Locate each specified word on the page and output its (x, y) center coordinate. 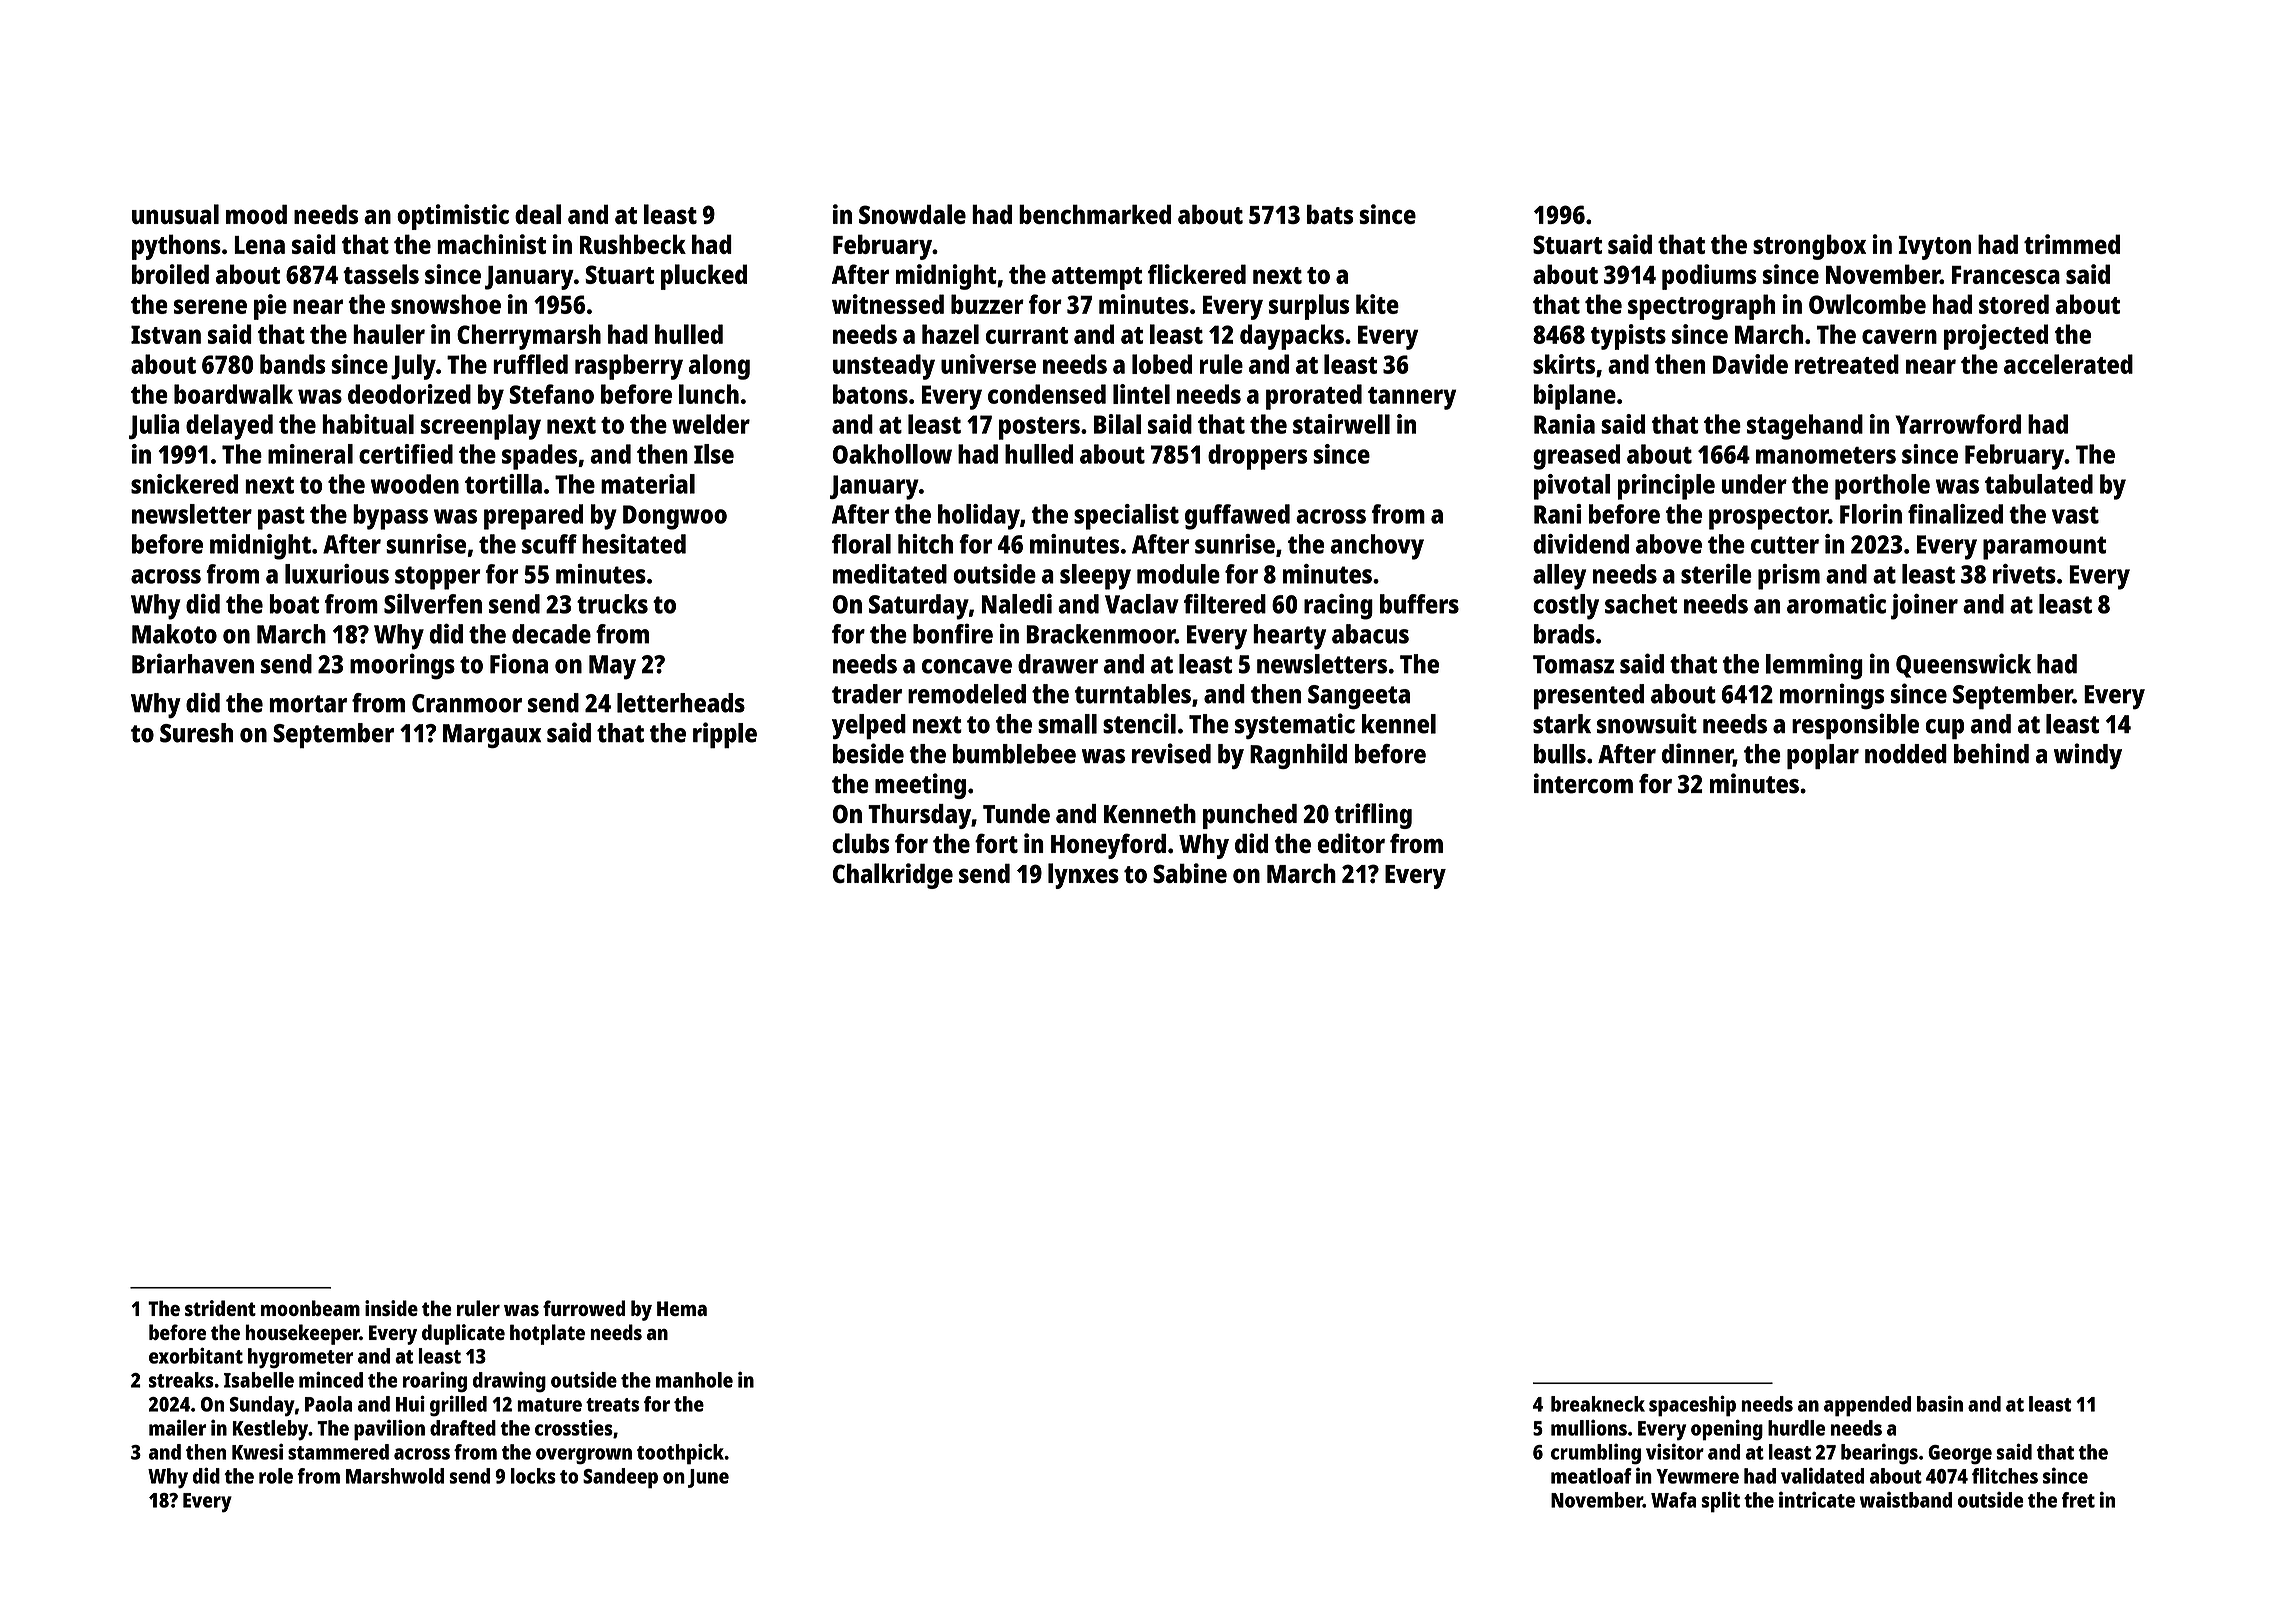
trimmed (2072, 244)
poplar (1823, 756)
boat (294, 604)
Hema (682, 1308)
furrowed (584, 1308)
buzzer (987, 304)
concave (967, 666)
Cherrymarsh (529, 337)
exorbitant (196, 1355)
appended (1867, 1406)
